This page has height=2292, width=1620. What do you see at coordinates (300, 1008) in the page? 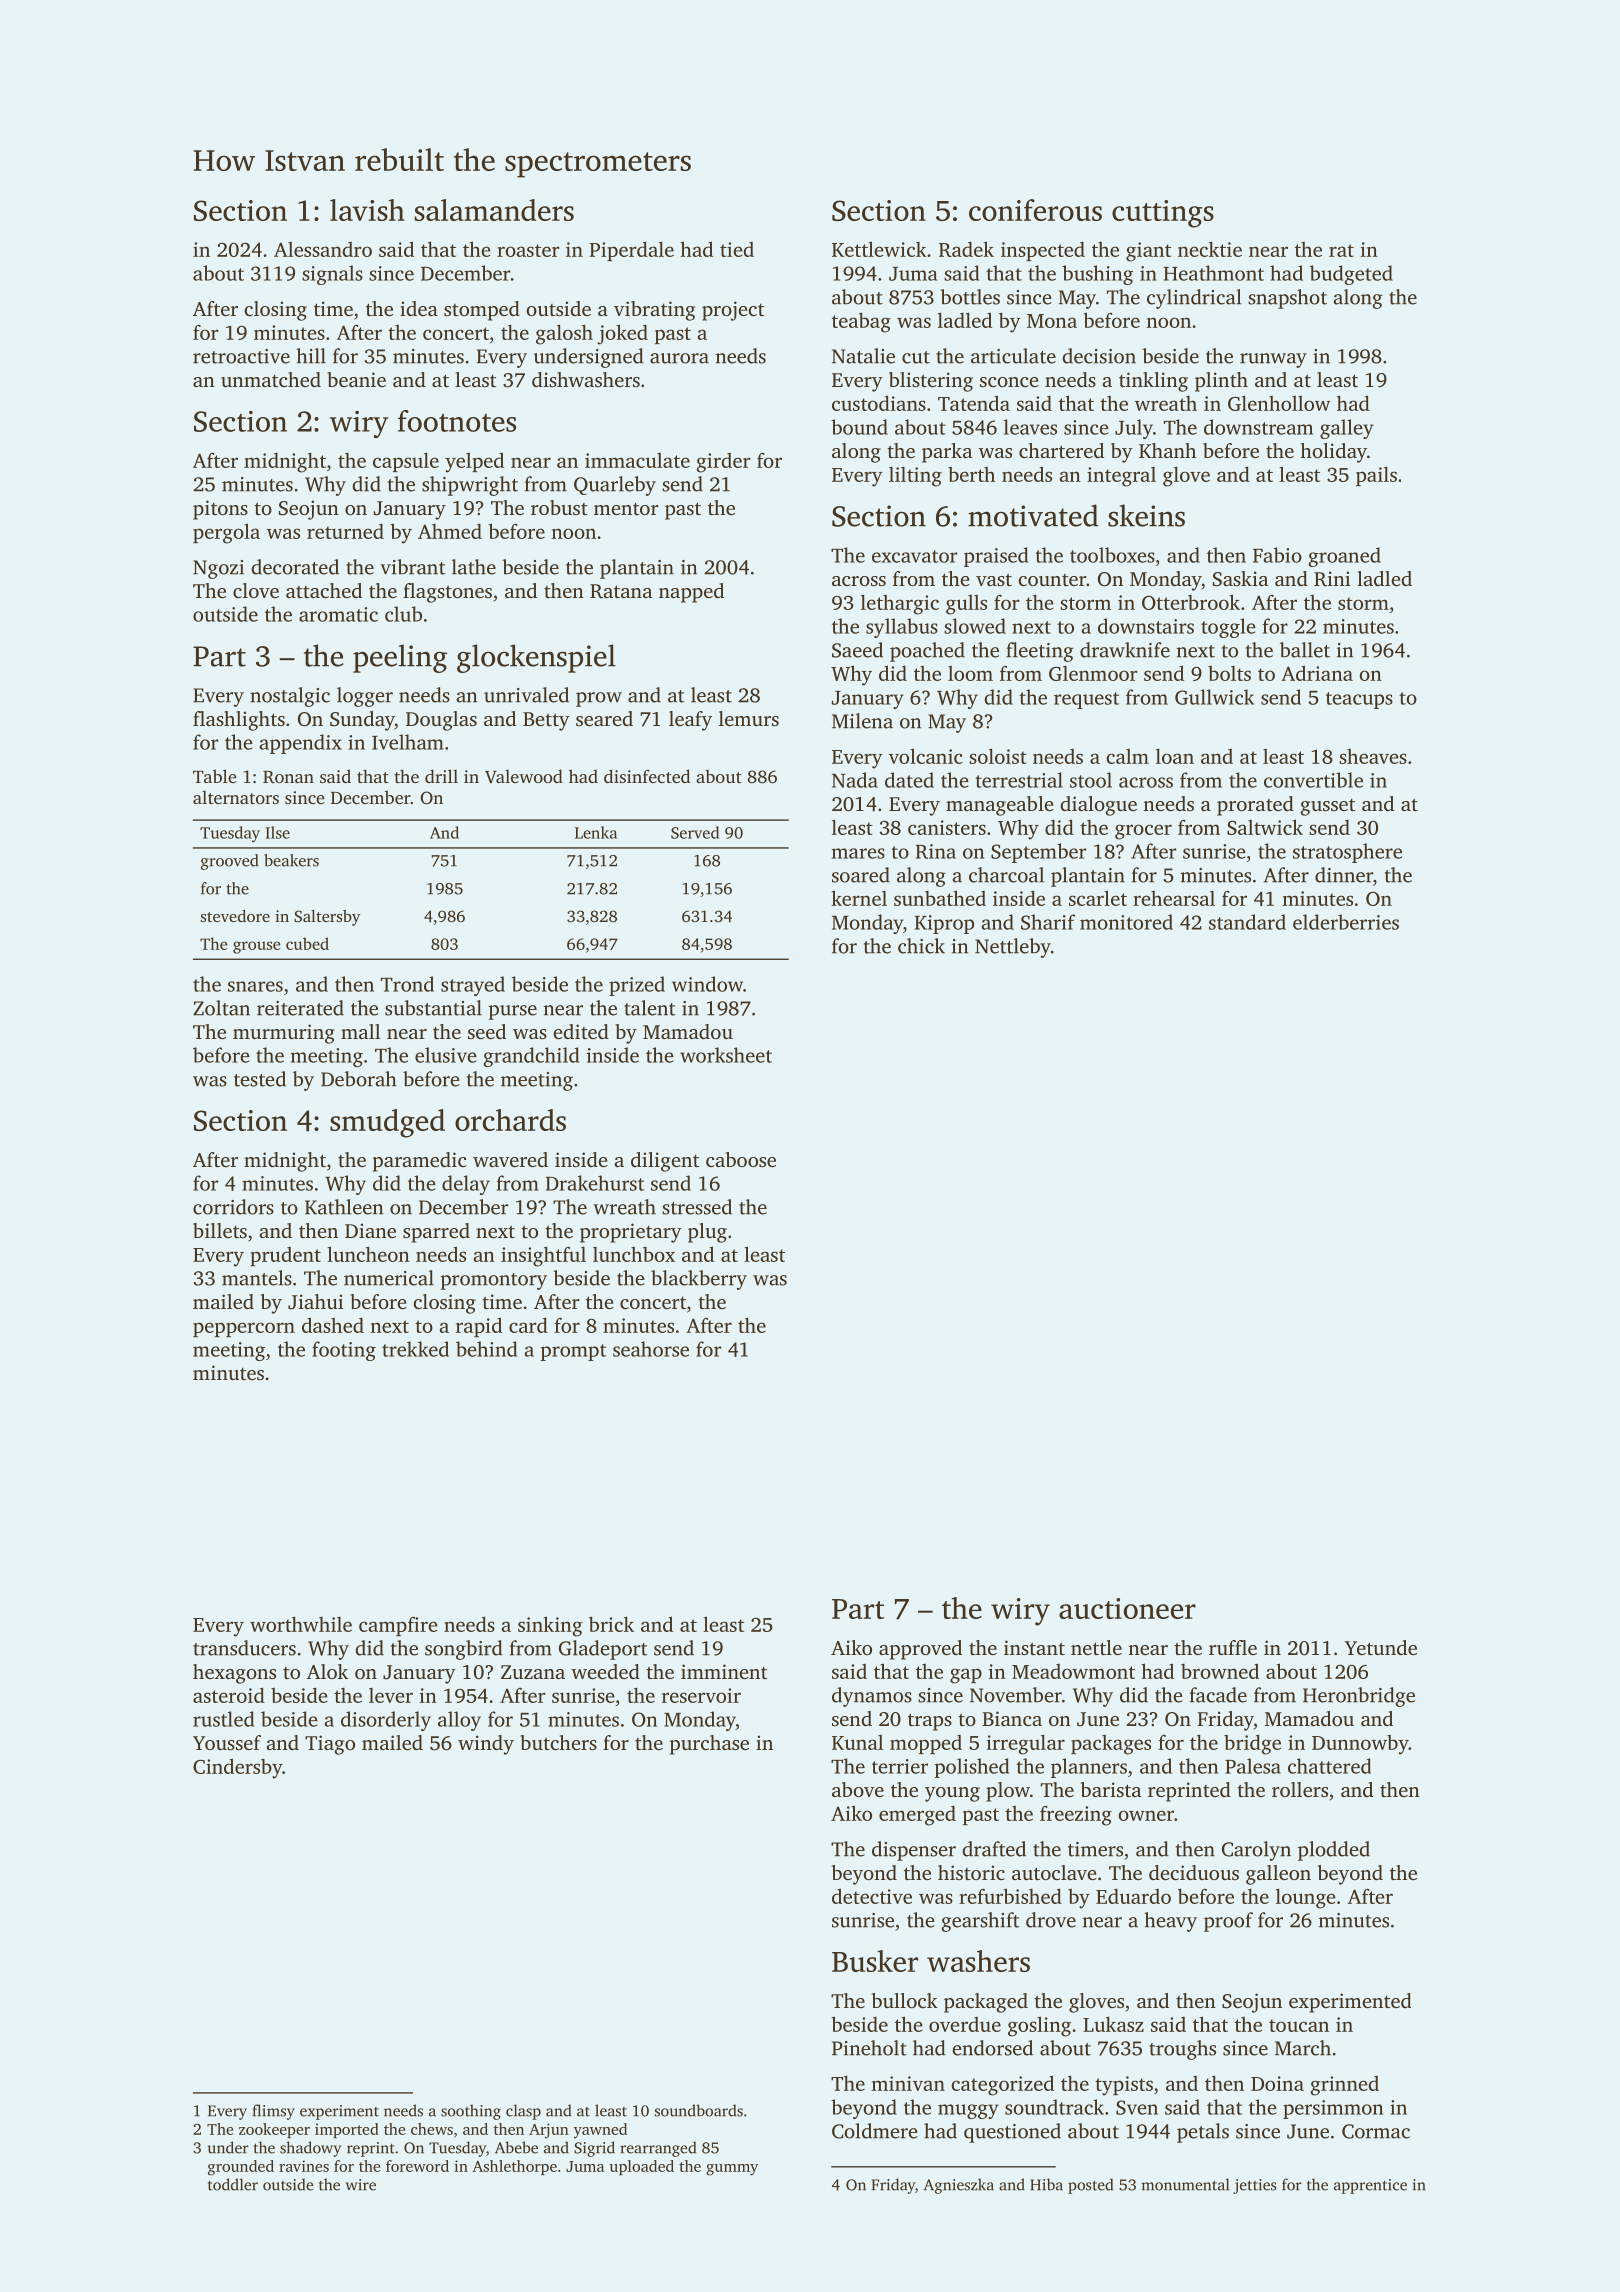
I see `reiterated` at bounding box center [300, 1008].
